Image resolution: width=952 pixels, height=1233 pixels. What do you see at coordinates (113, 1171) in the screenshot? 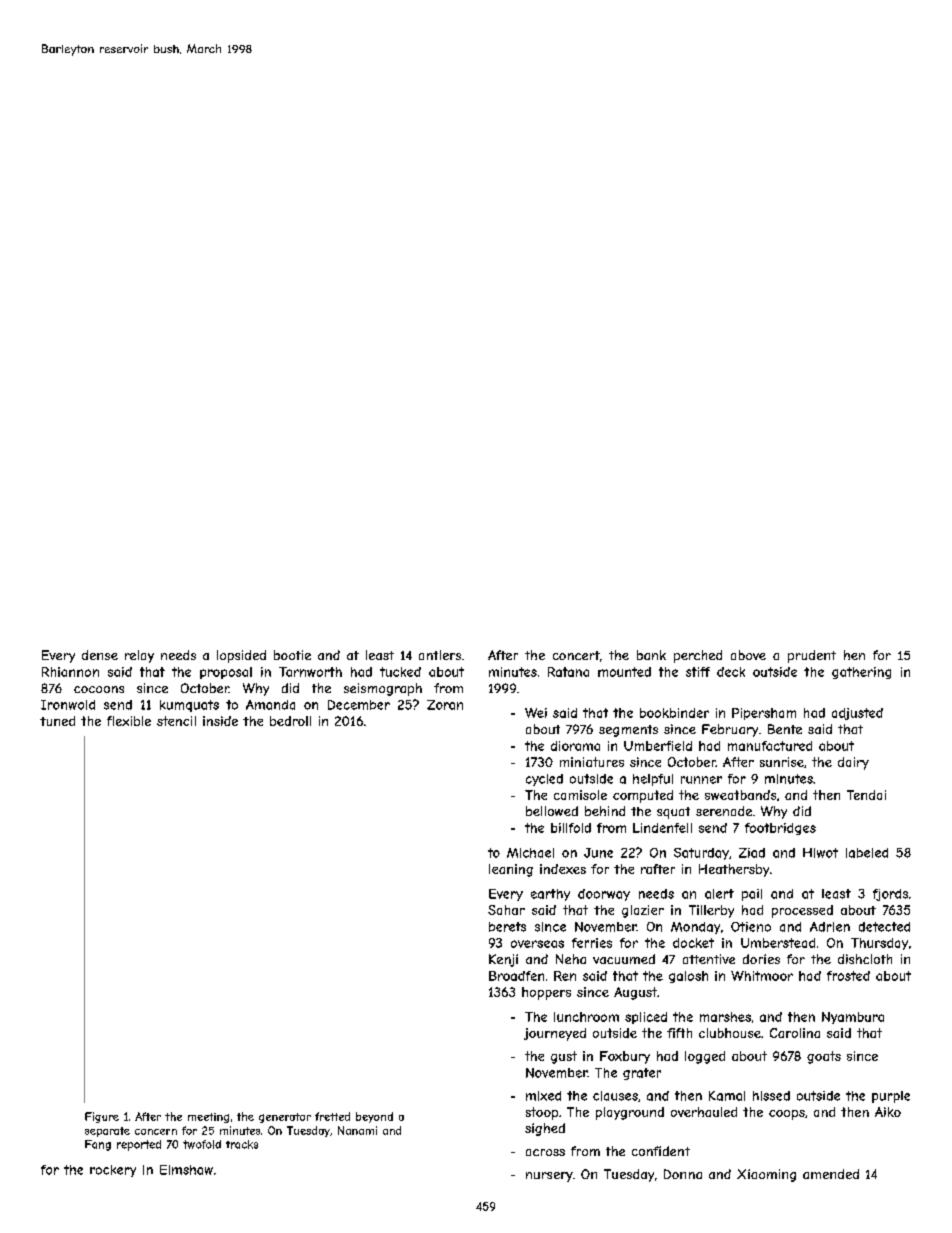
I see `rockery` at bounding box center [113, 1171].
